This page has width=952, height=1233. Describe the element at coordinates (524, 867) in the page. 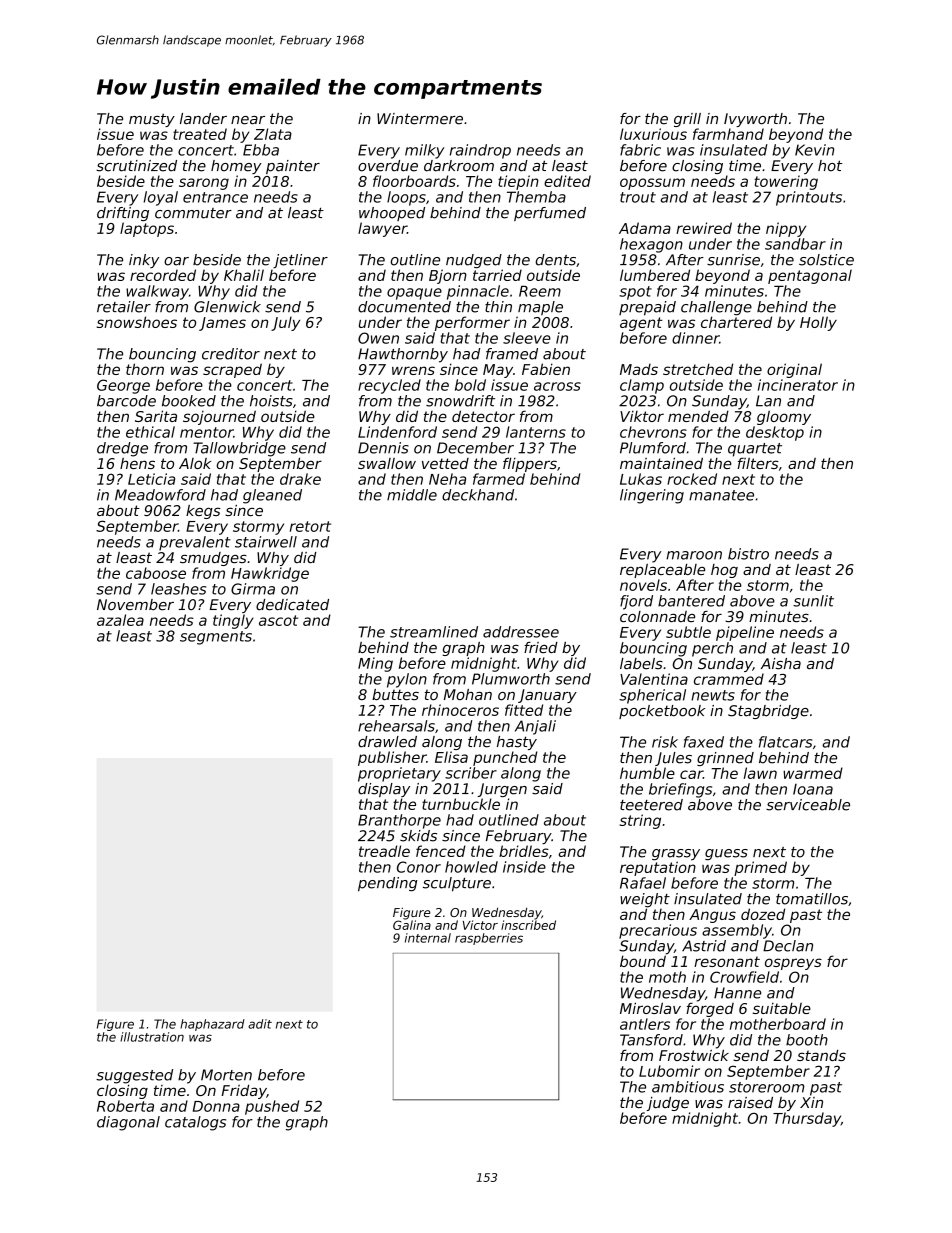

I see `inside` at that location.
